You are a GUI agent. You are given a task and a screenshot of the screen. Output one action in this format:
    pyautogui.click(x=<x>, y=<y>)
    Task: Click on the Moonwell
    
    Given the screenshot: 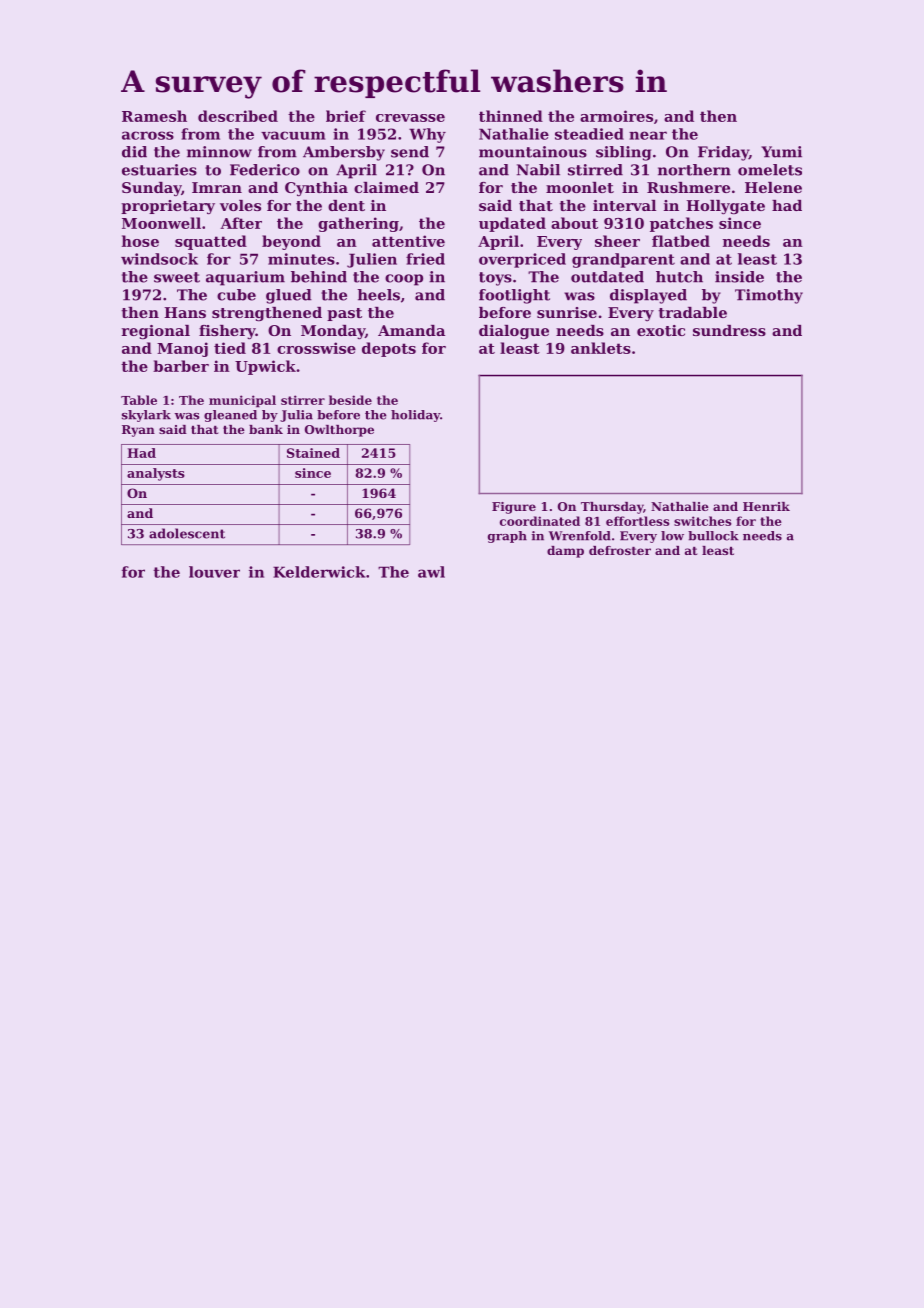 What is the action you would take?
    pyautogui.click(x=161, y=223)
